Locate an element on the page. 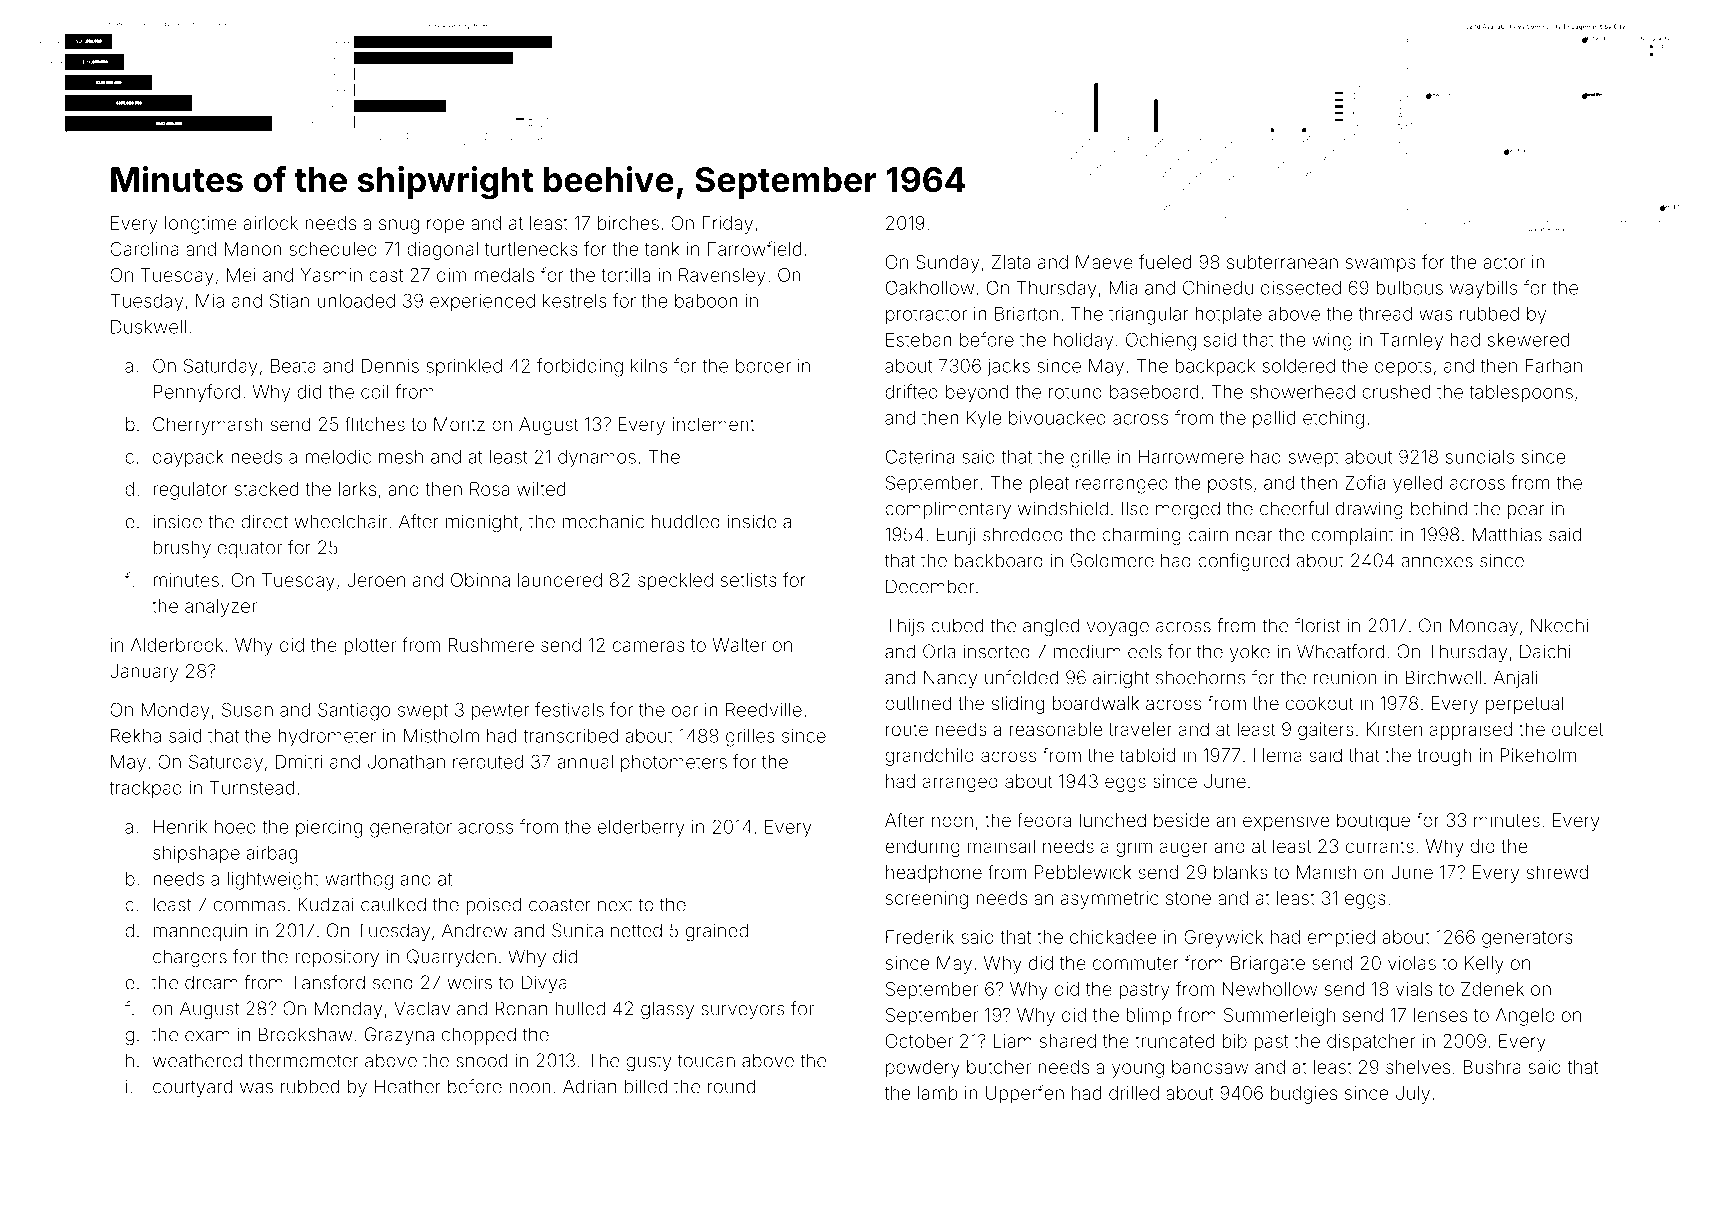  cubed is located at coordinates (957, 625).
